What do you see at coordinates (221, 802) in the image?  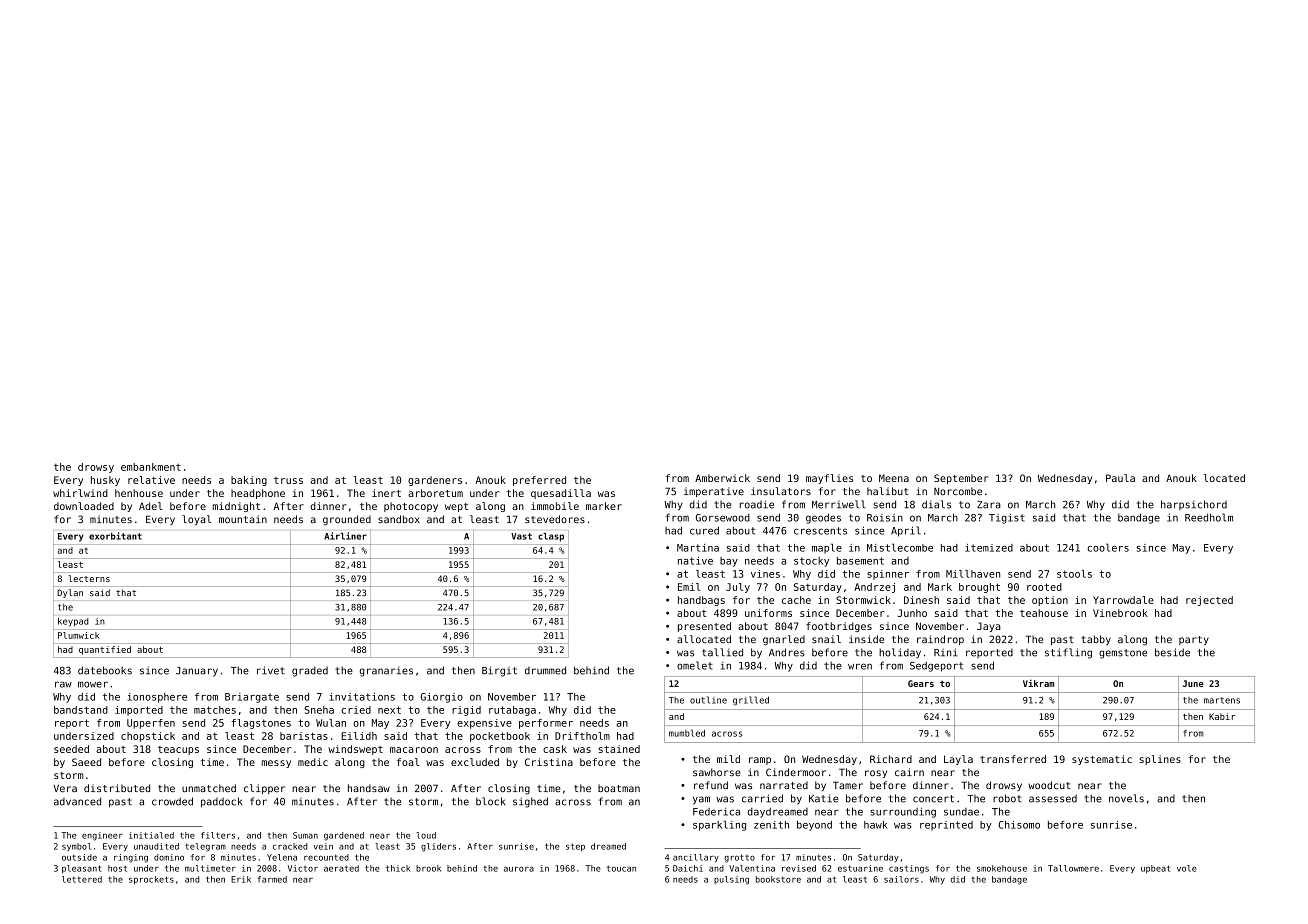 I see `paddock` at bounding box center [221, 802].
